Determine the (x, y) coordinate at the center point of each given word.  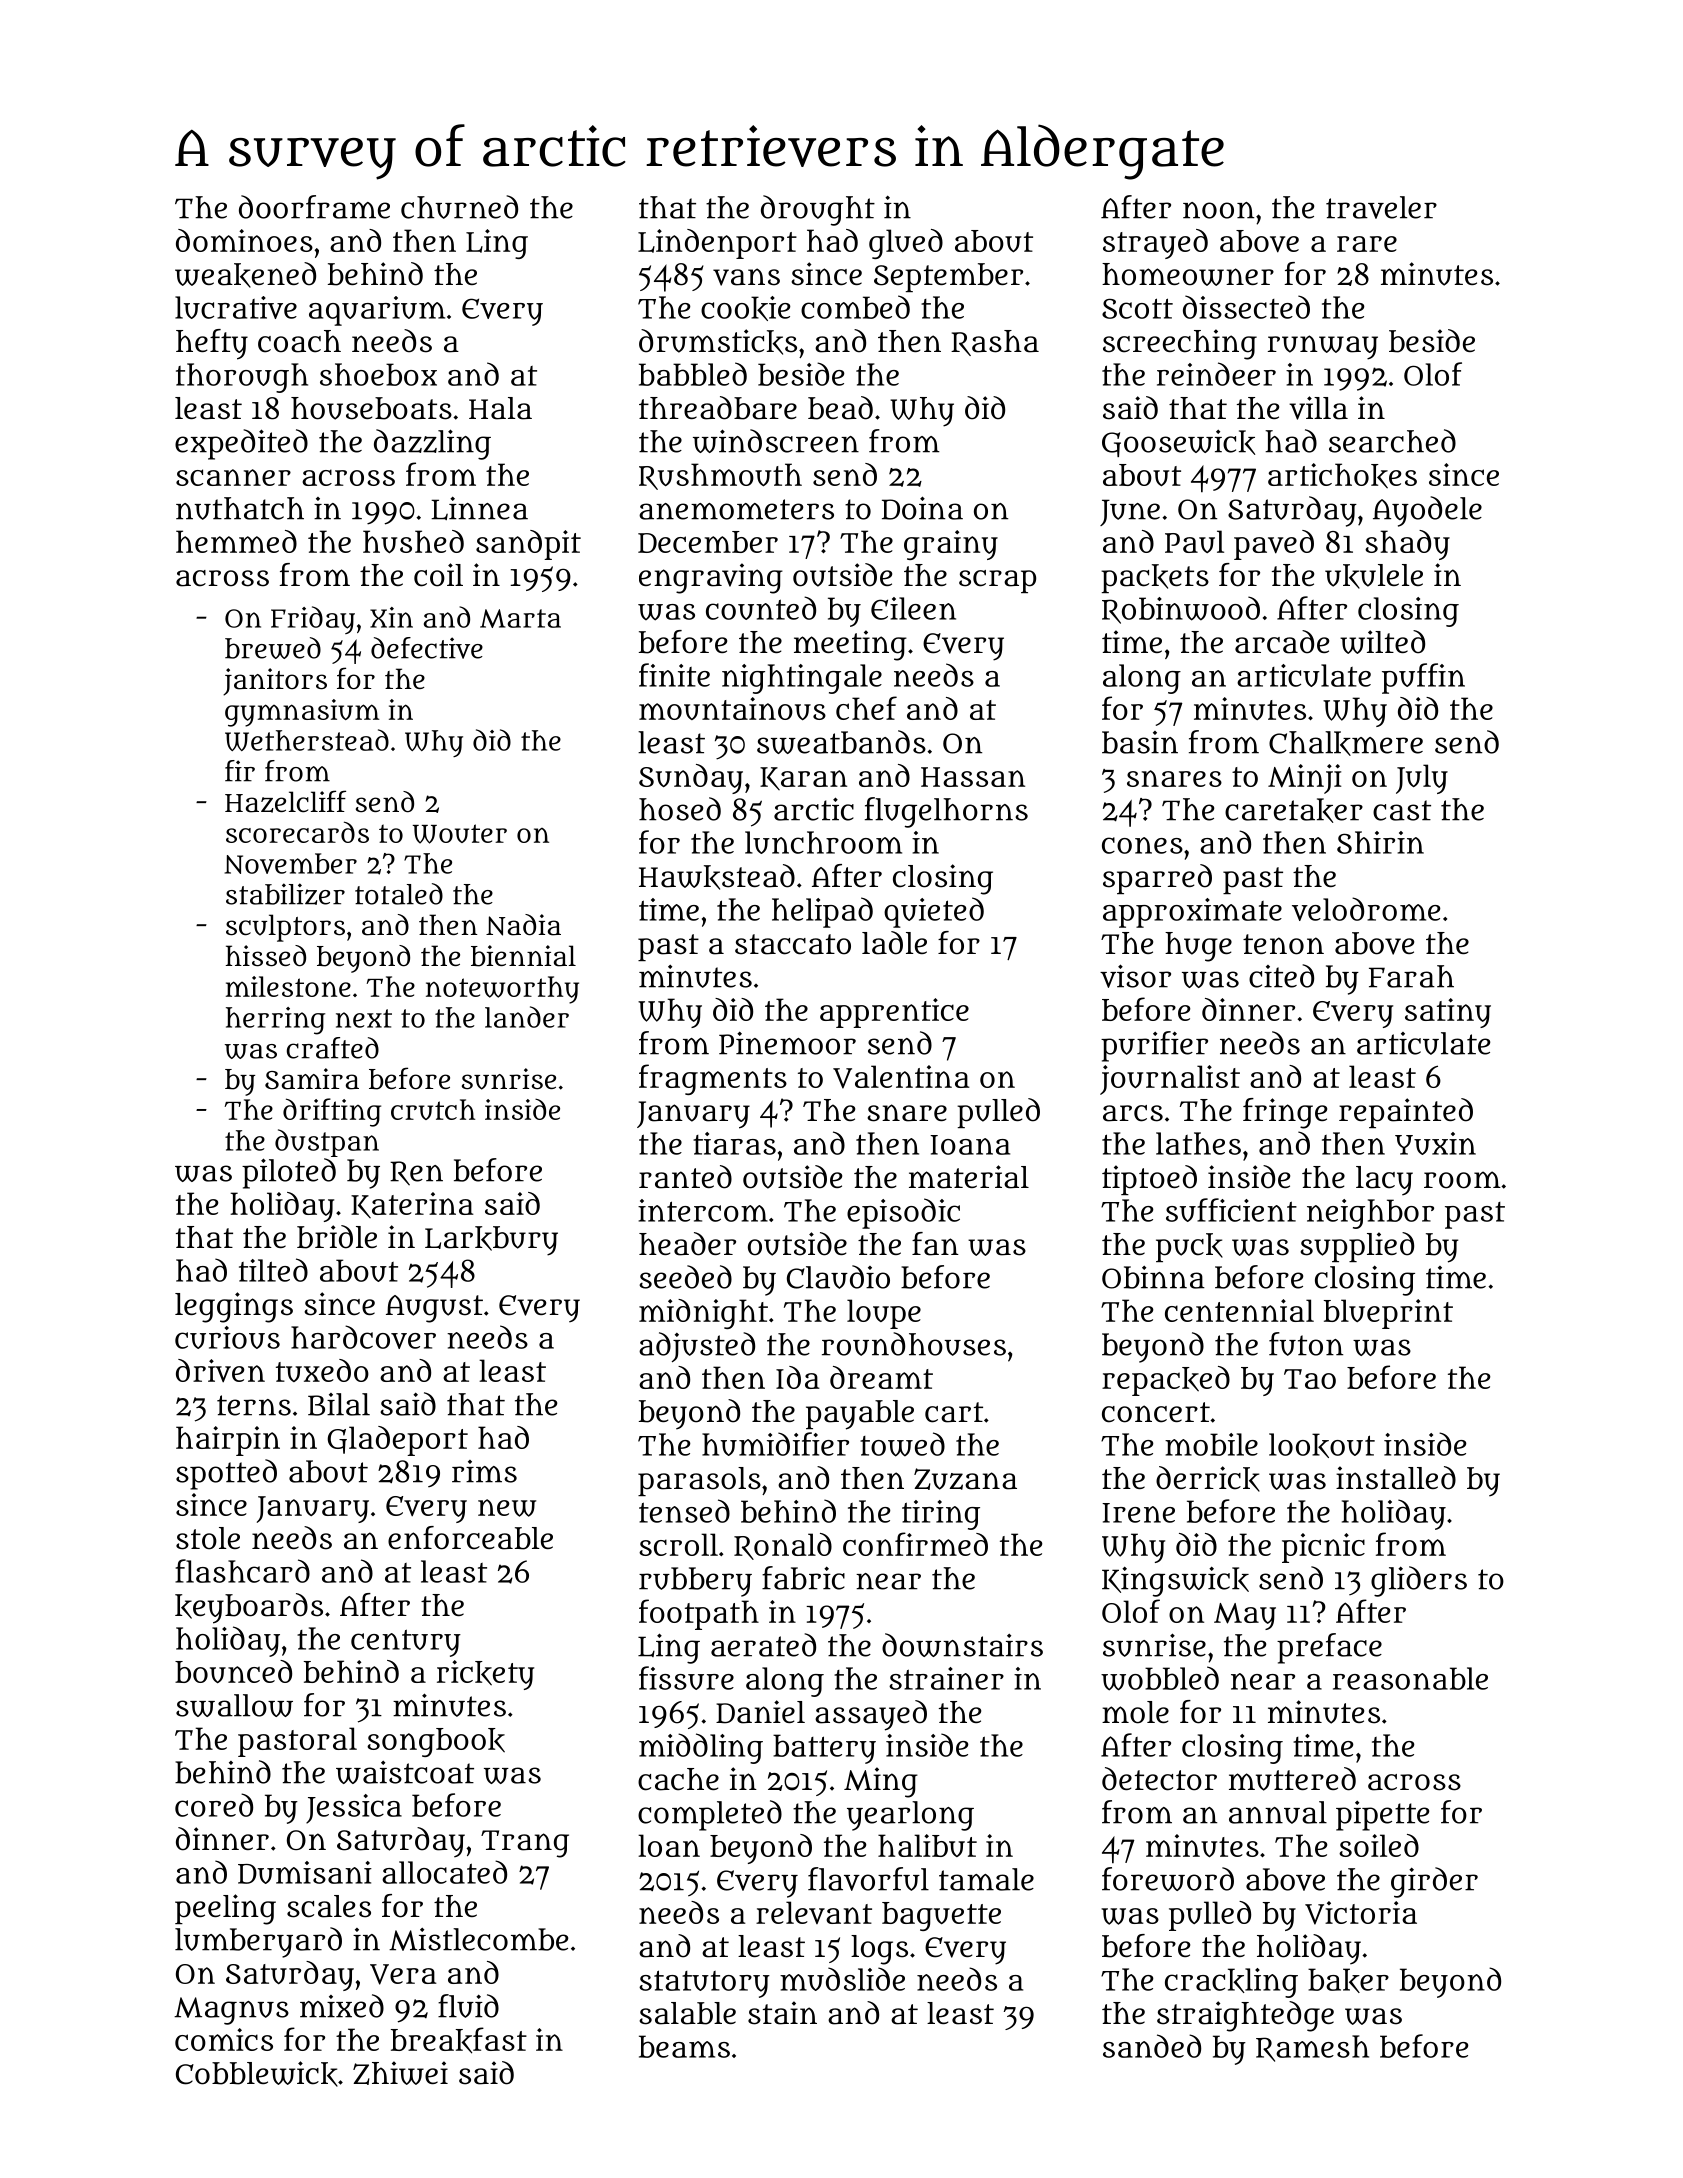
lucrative (236, 307)
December (708, 542)
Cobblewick (257, 2074)
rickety (485, 1675)
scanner (233, 477)
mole (1135, 1712)
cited (1281, 976)
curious (227, 1337)
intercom (703, 1210)
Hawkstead (717, 877)
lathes (1198, 1143)
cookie (746, 308)
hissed (266, 956)
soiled (1379, 1845)
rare (1367, 244)
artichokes (1342, 476)
